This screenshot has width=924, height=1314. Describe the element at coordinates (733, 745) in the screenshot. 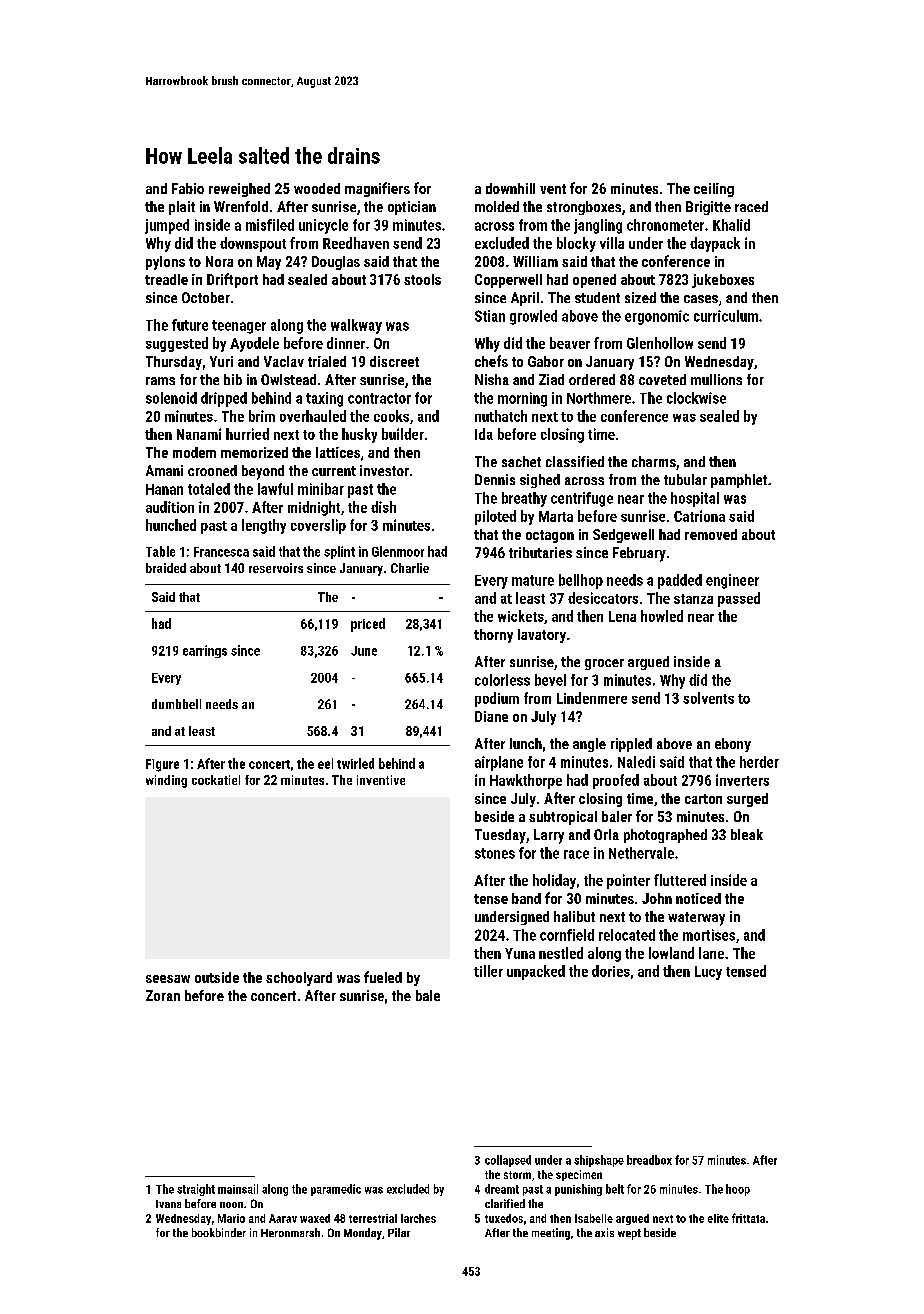

I see `ebony` at that location.
